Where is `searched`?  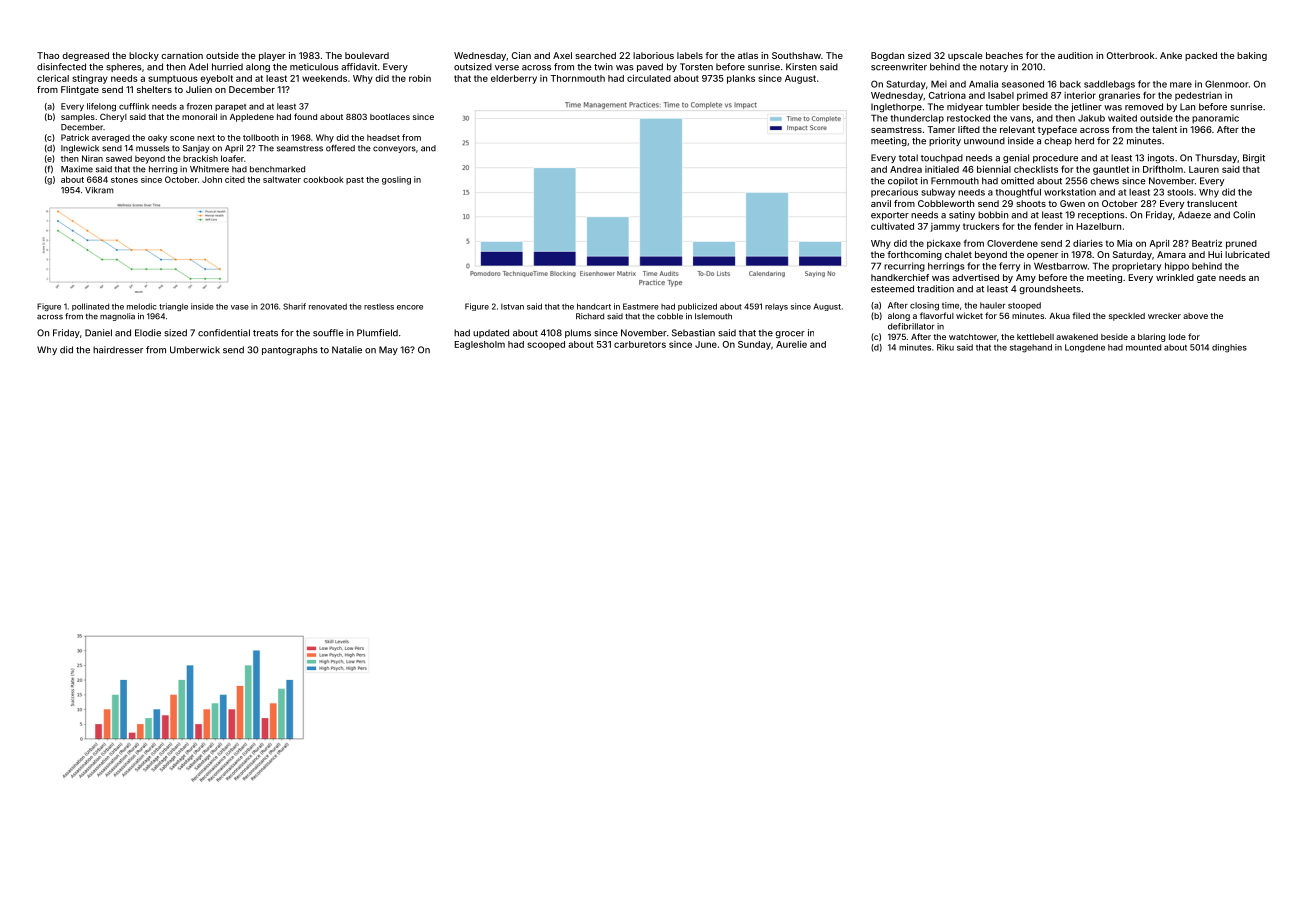 searched is located at coordinates (595, 55).
